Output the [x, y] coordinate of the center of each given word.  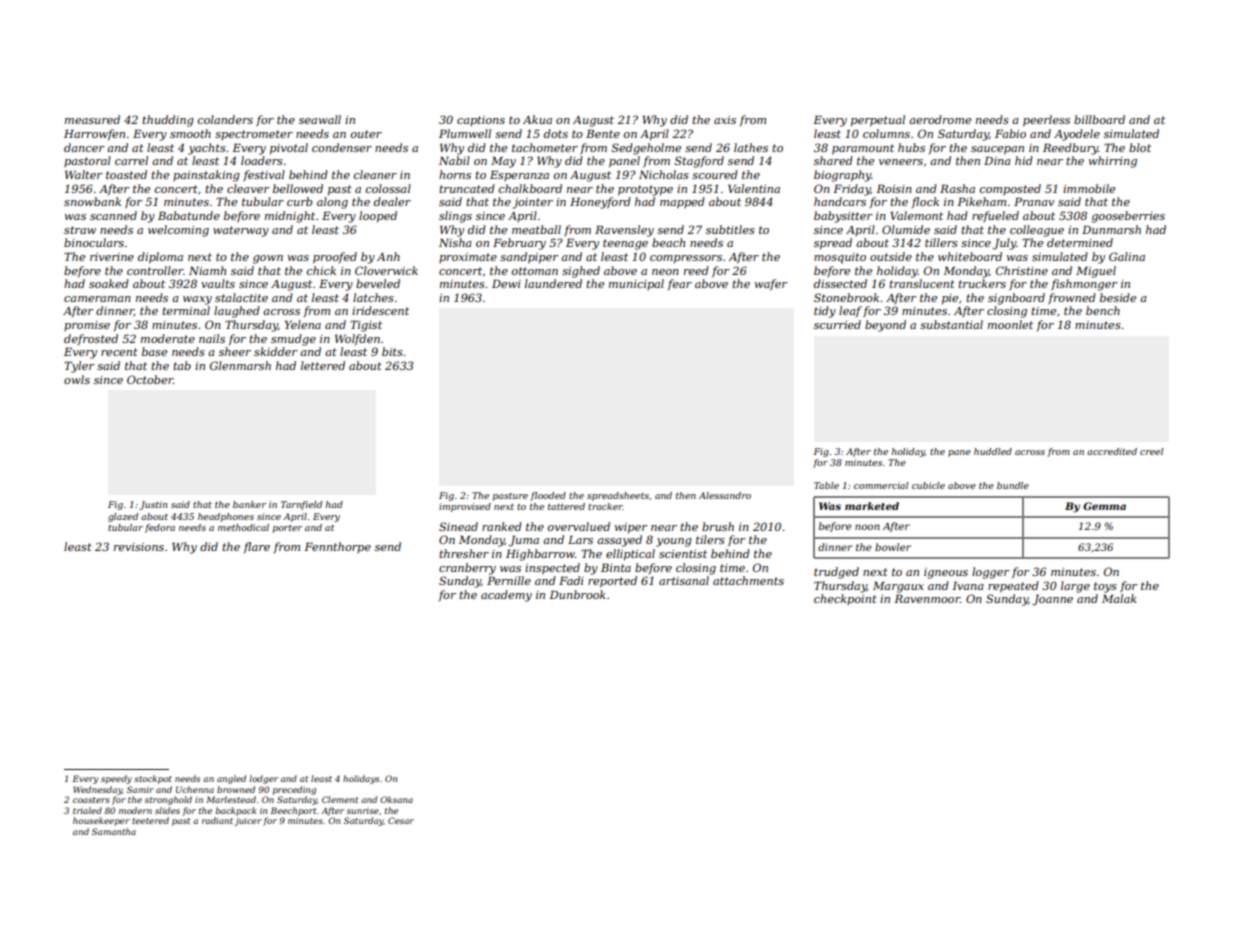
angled [231, 779]
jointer [532, 203]
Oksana [396, 799]
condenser [342, 147]
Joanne [1052, 600]
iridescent [380, 310]
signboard [1016, 299]
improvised [465, 507]
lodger [263, 779]
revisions [139, 547]
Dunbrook [577, 594]
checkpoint [845, 599]
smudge [293, 340]
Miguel [1096, 272]
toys [1105, 587]
